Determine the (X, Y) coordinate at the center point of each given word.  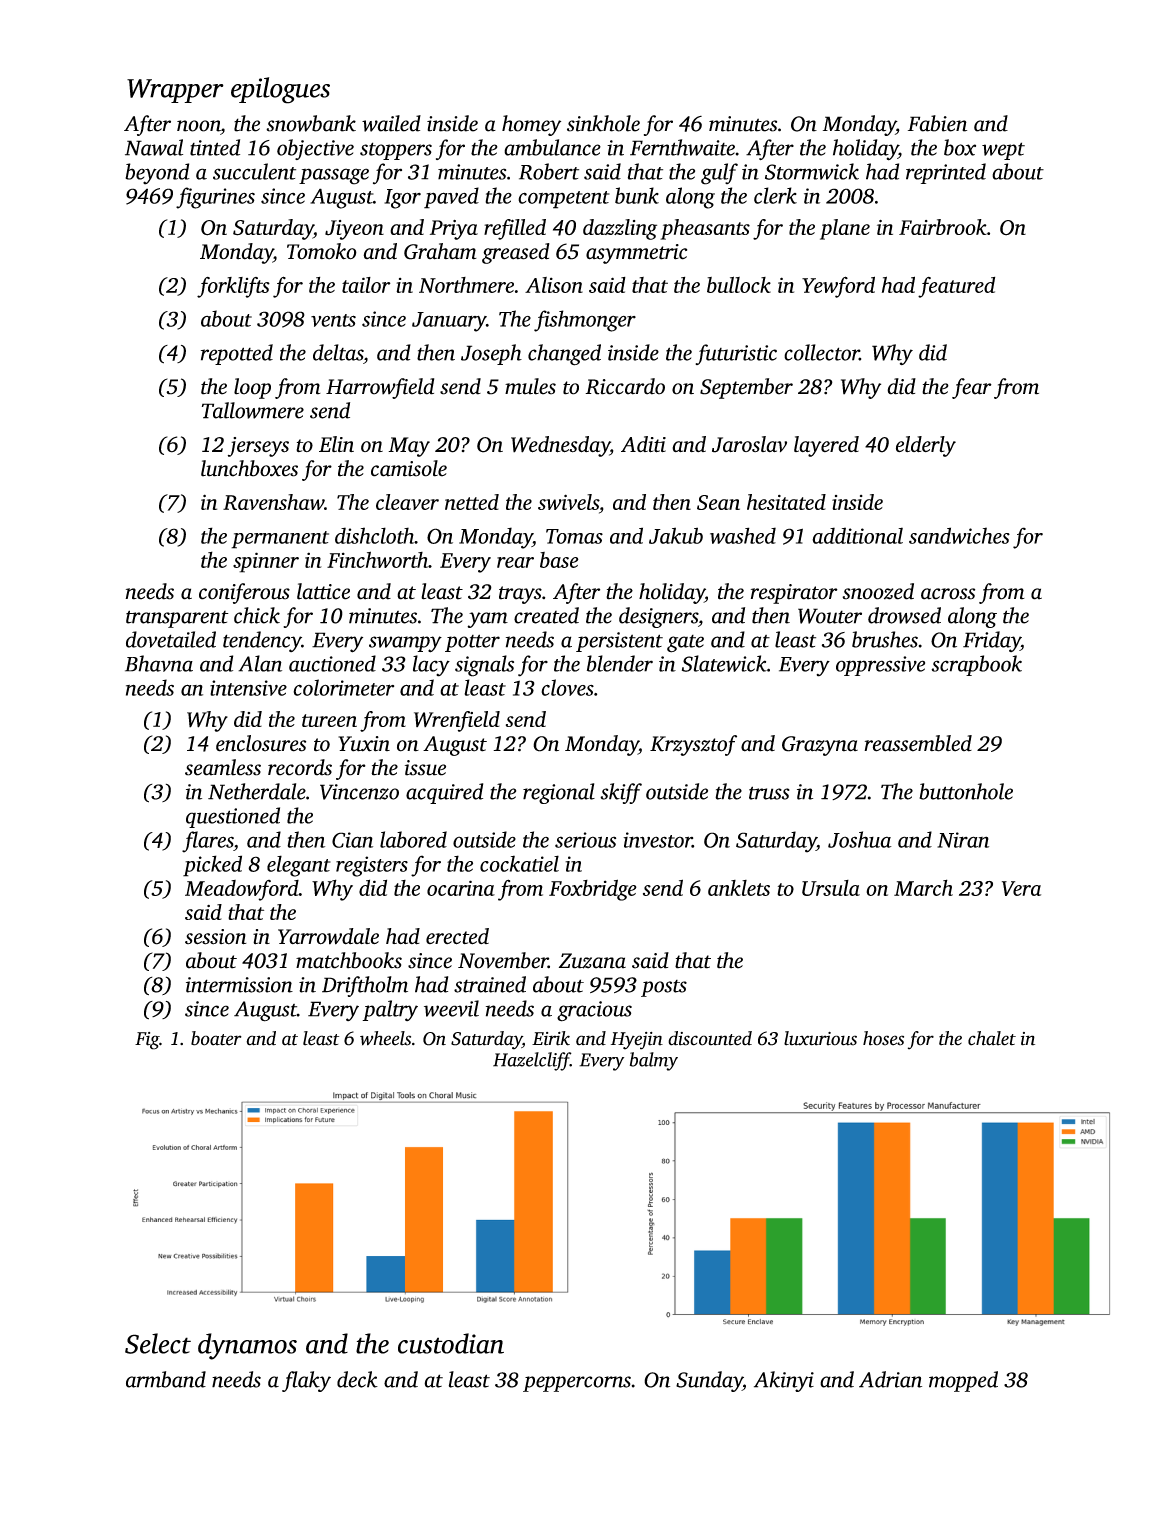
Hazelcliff (531, 1061)
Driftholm (365, 986)
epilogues (280, 90)
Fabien (937, 123)
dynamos (247, 1346)
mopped (963, 1381)
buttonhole (966, 791)
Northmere (466, 285)
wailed (391, 123)
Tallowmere (253, 410)
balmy (654, 1061)
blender (620, 663)
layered (826, 446)
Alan (260, 663)
